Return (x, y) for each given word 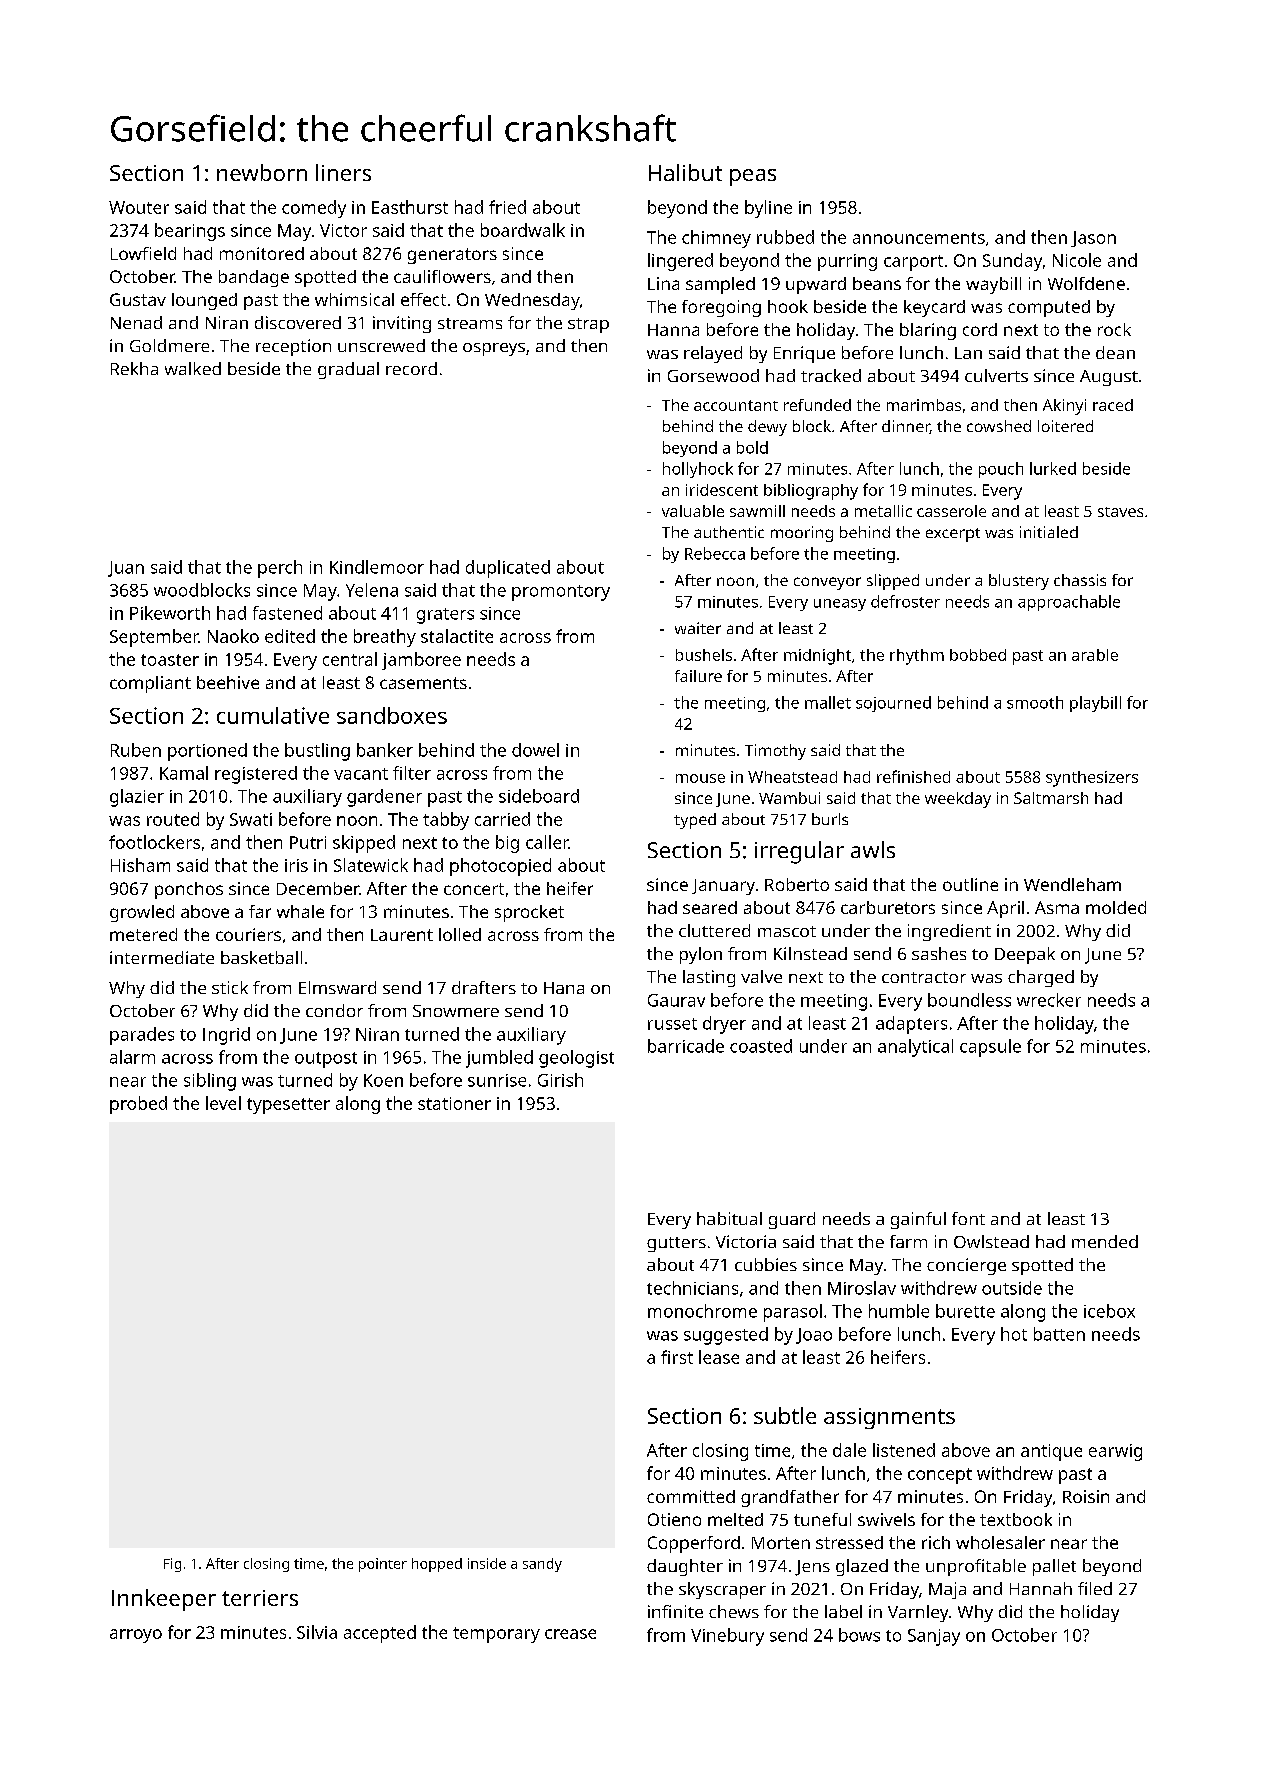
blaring (928, 331)
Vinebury (727, 1637)
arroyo (136, 1636)
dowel (535, 750)
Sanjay (934, 1637)
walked (193, 368)
